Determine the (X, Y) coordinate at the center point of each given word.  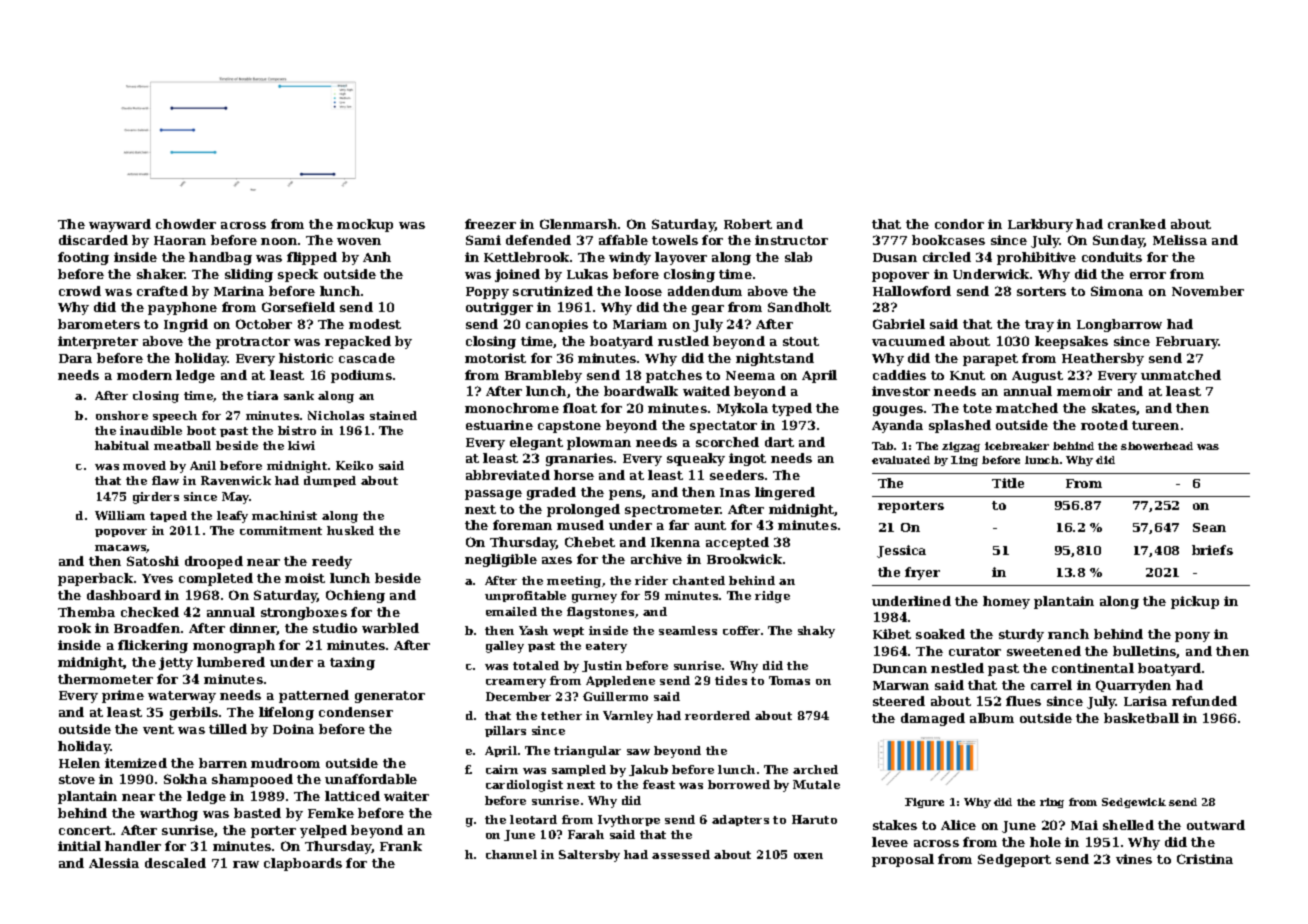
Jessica (901, 551)
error (1148, 275)
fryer (922, 573)
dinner (253, 629)
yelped (323, 831)
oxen (808, 856)
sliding (249, 275)
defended (538, 240)
